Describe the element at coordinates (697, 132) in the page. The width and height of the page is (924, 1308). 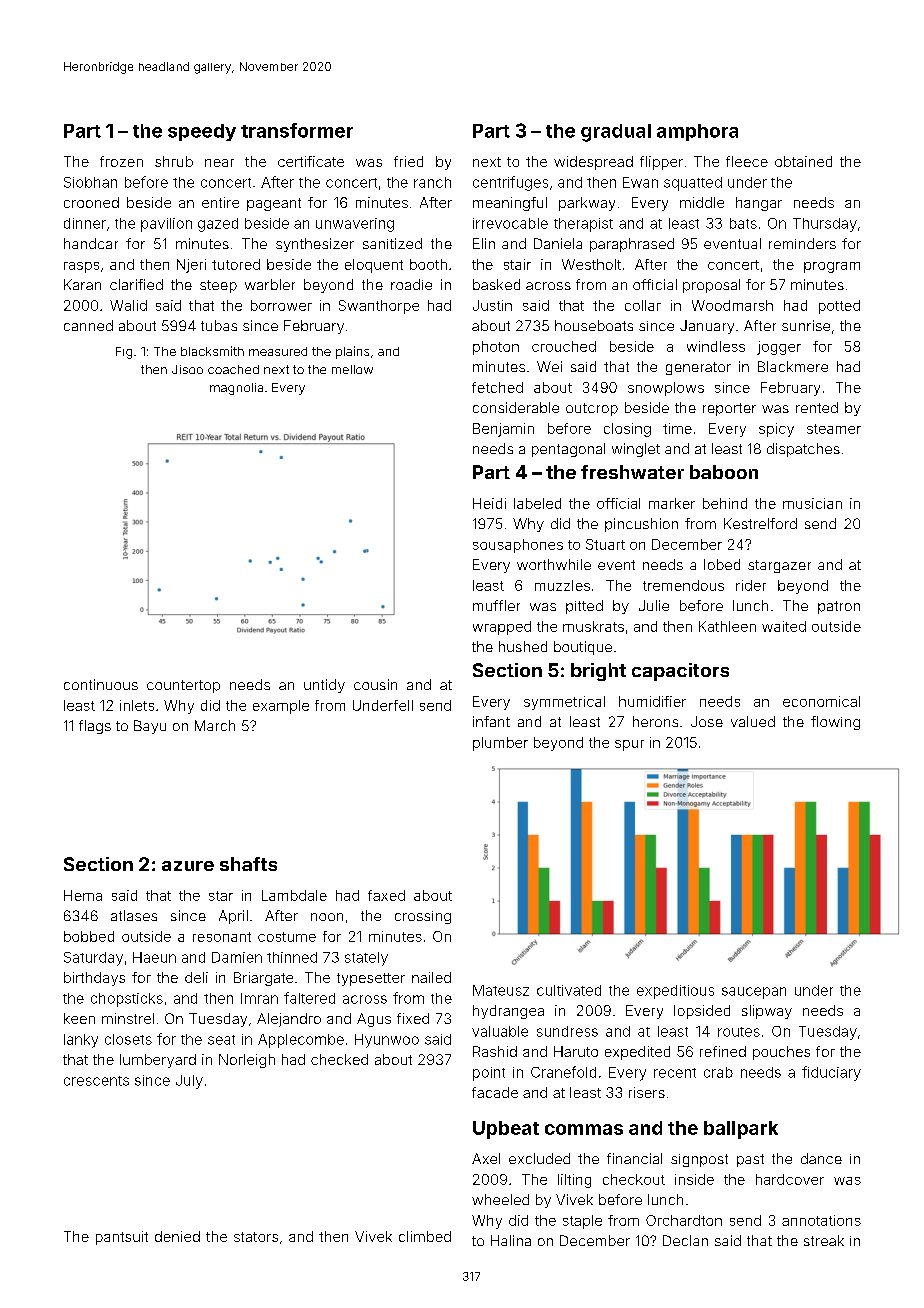
I see `amphora` at that location.
